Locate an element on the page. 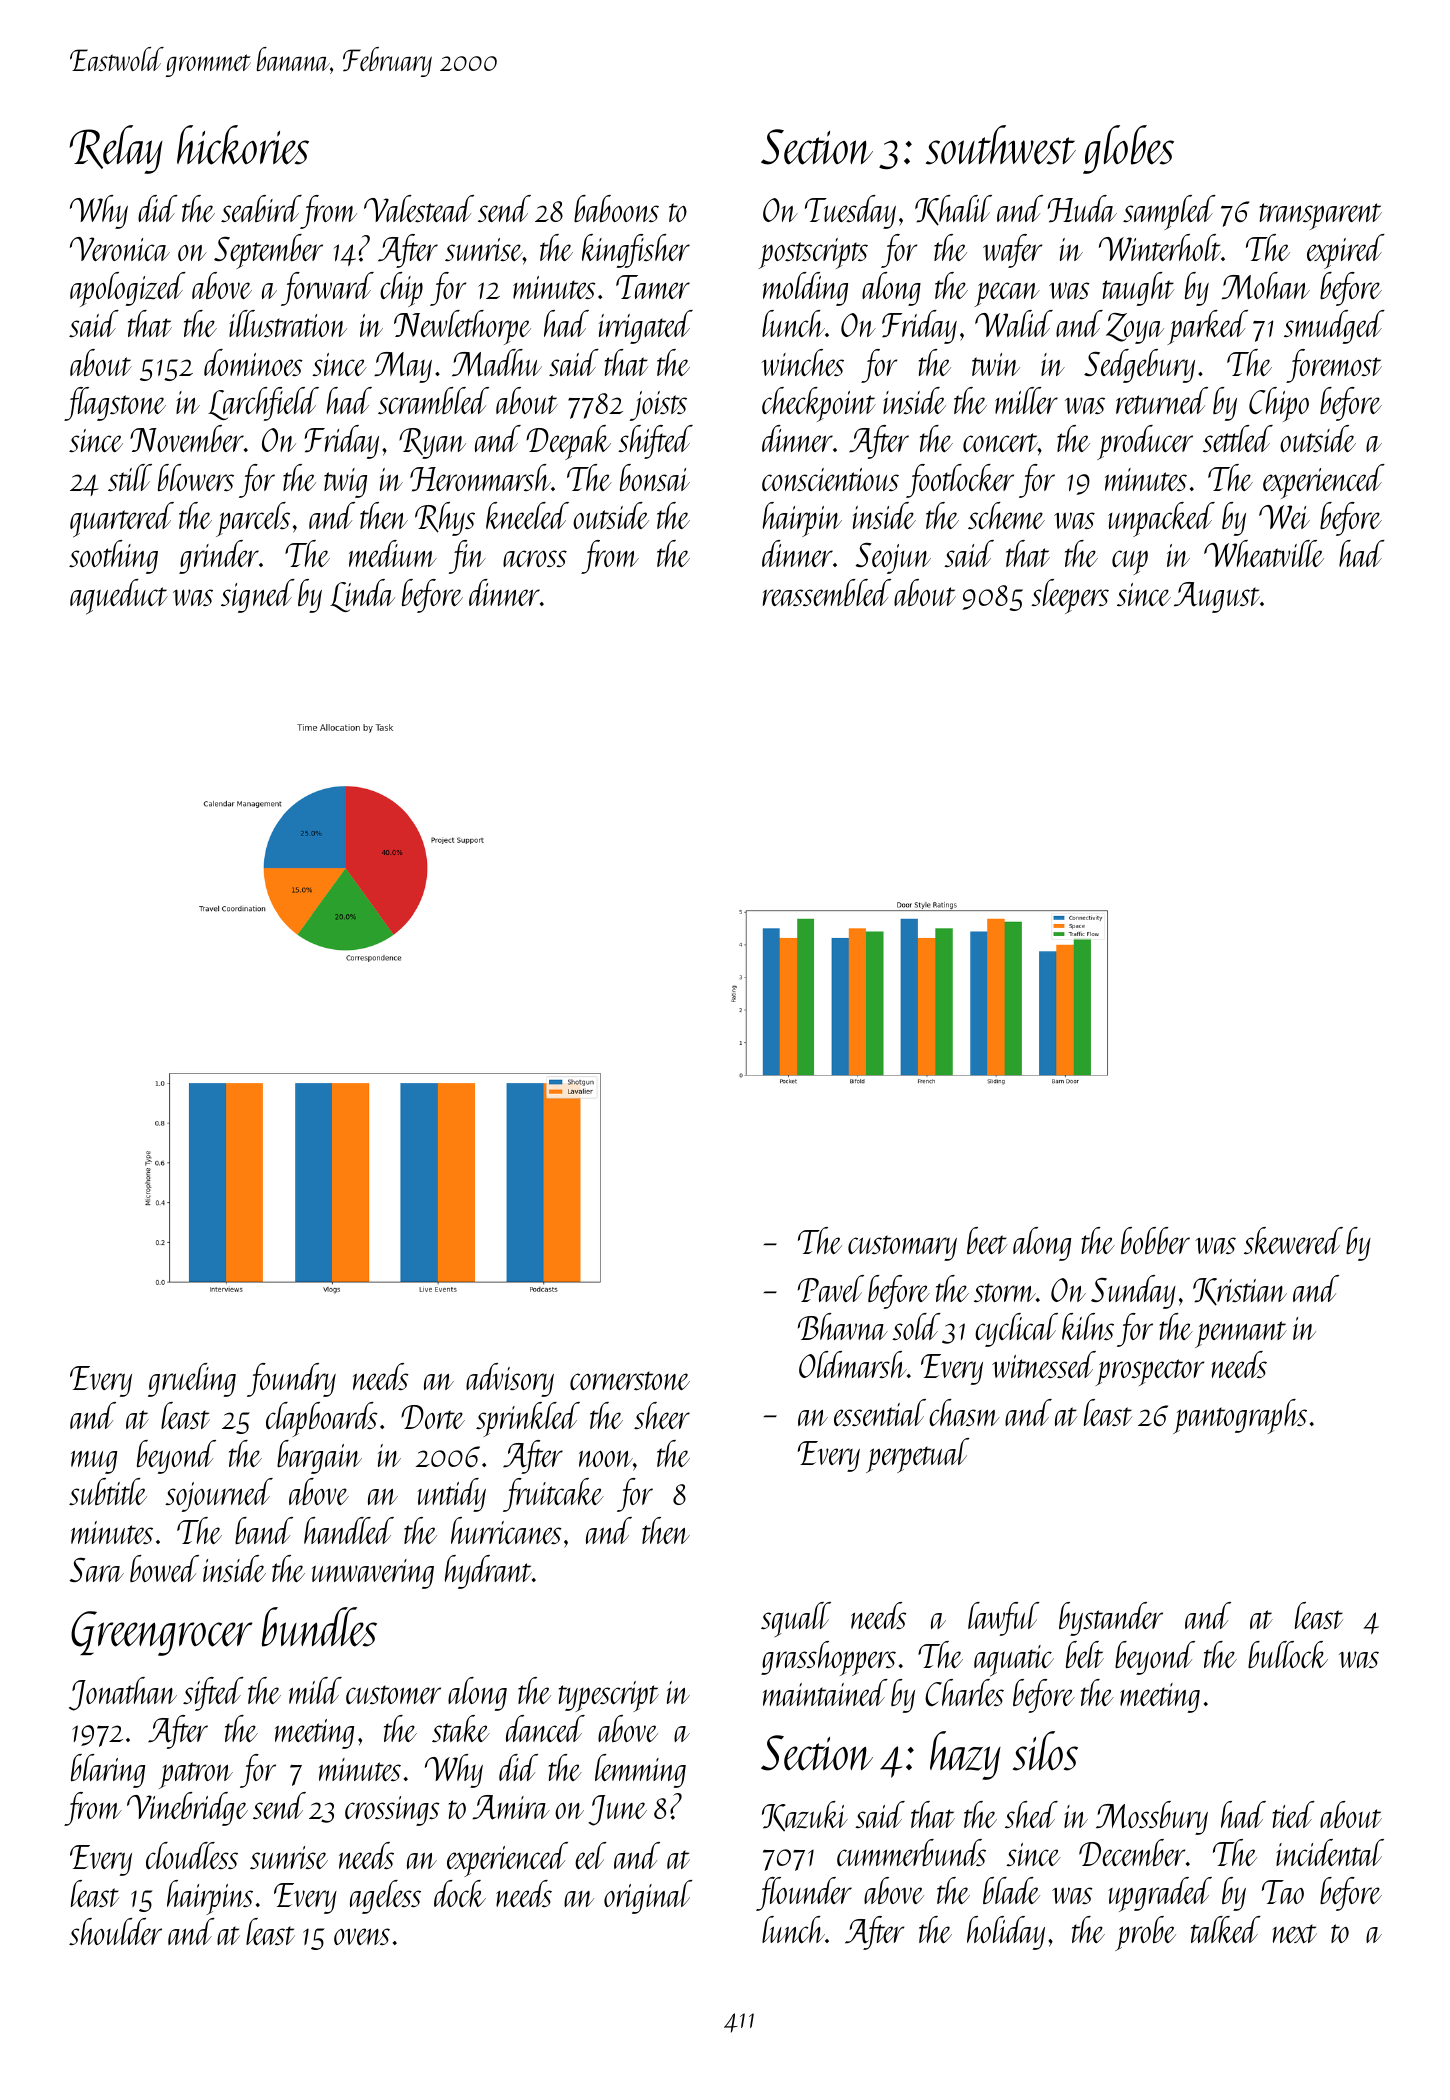 The height and width of the document is (2100, 1450). Pavel is located at coordinates (831, 1288).
